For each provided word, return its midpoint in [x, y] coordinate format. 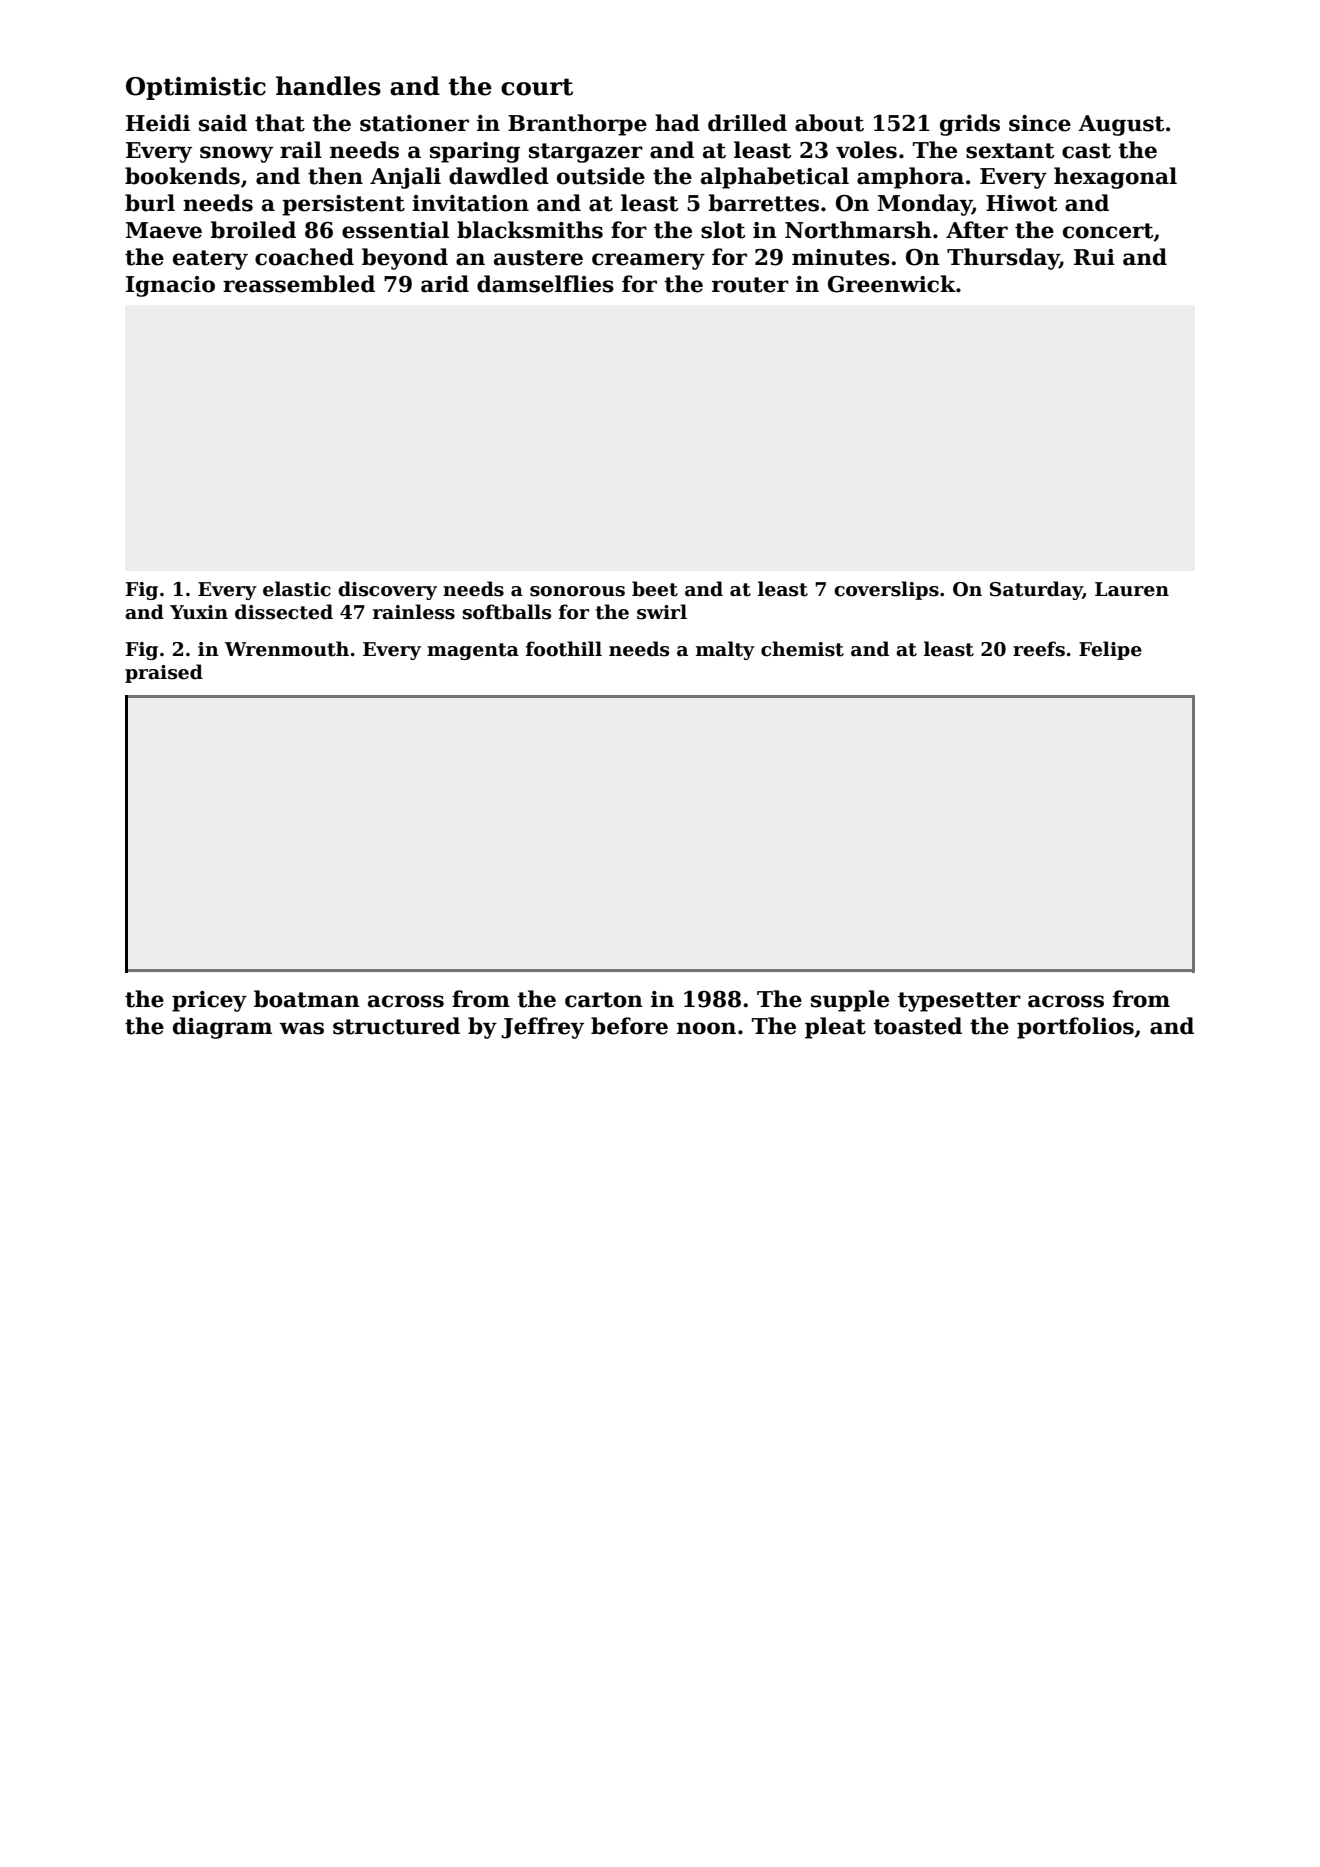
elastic [297, 589]
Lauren [1132, 589]
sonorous [577, 591]
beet [655, 589]
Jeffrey [542, 1028]
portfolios [1075, 1028]
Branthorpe [577, 125]
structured [396, 1026]
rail [301, 150]
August [1121, 125]
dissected [284, 612]
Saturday [1036, 590]
